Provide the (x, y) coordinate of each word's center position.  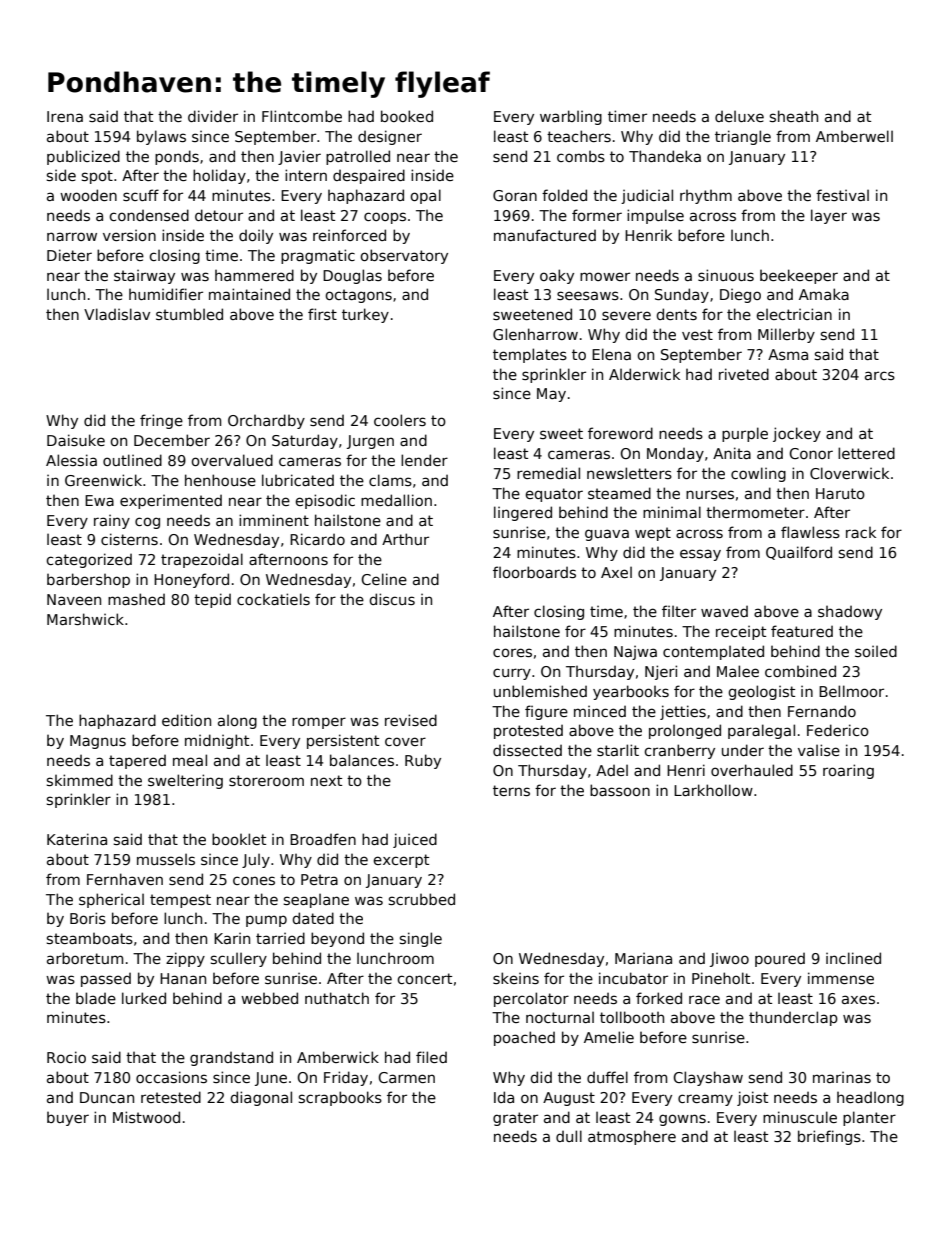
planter (869, 1118)
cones (254, 880)
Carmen (406, 1077)
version (129, 235)
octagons (358, 296)
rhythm (706, 197)
